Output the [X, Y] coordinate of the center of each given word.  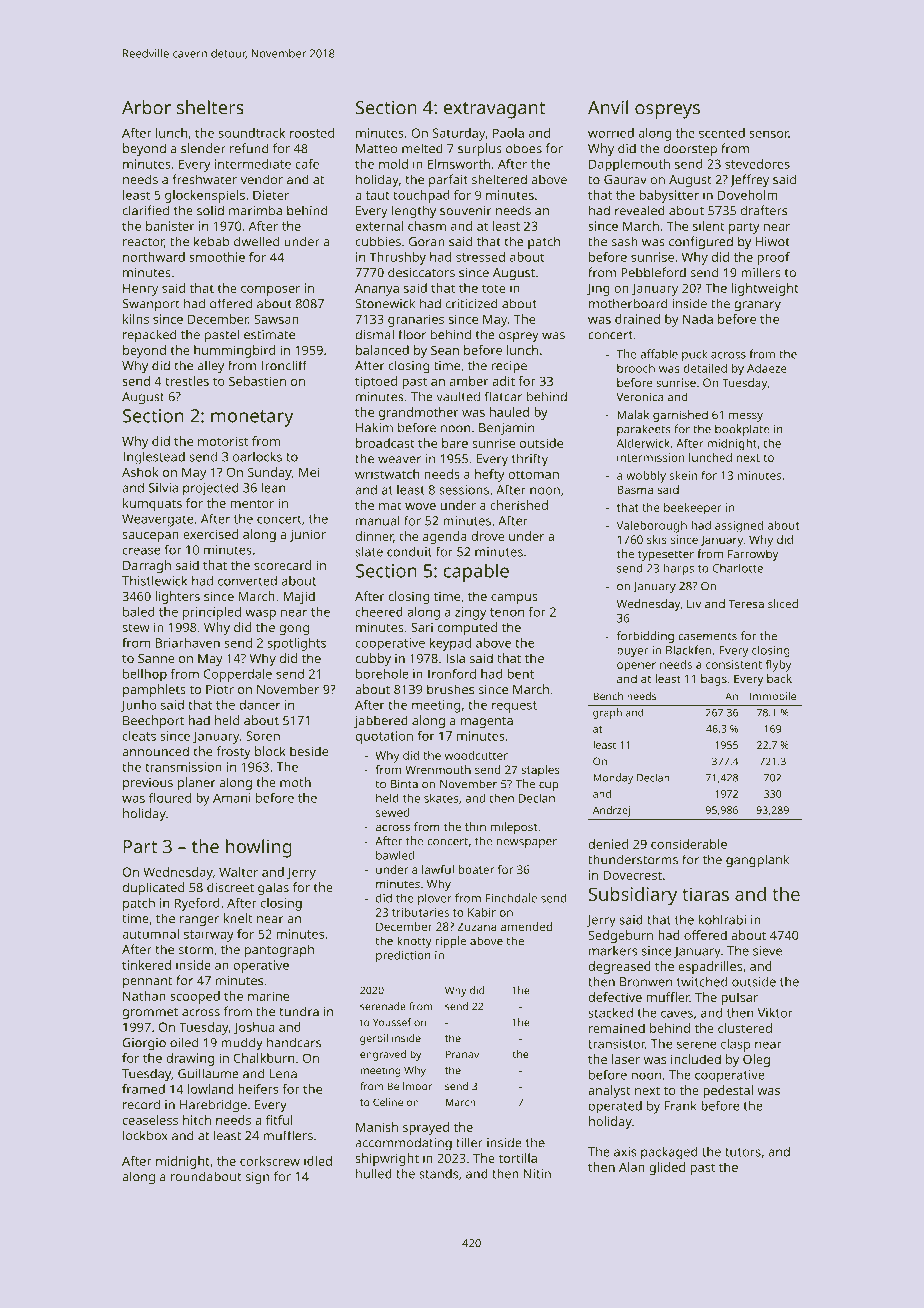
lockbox [145, 1135]
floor [412, 334]
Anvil [608, 107]
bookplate [742, 430]
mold [393, 164]
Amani [232, 798]
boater [476, 869]
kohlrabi [722, 919]
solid [210, 210]
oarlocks [257, 457]
